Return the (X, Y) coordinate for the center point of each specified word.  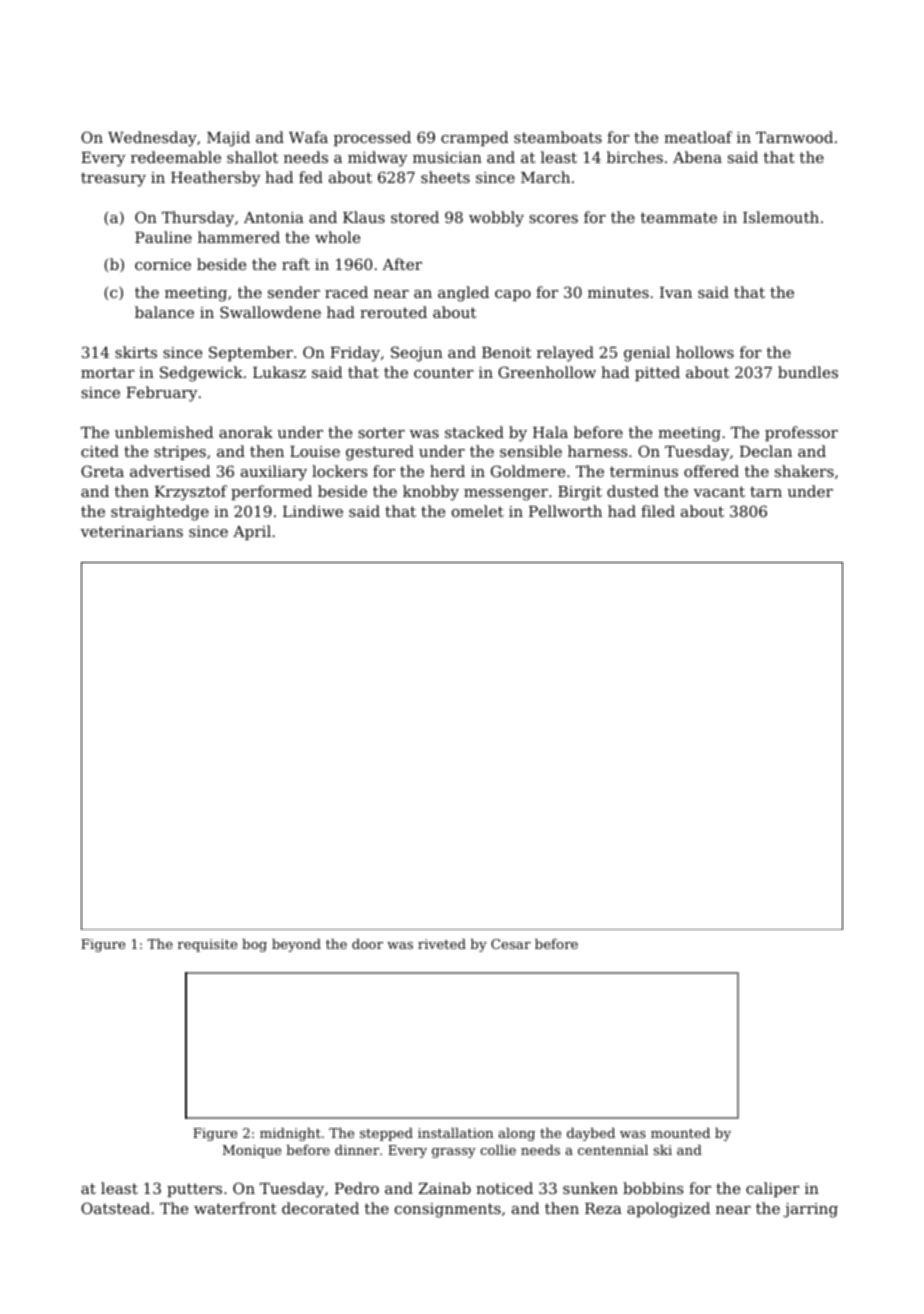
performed (271, 492)
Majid (228, 139)
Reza (603, 1208)
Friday (355, 354)
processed (372, 138)
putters (194, 1190)
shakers (804, 471)
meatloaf (698, 137)
